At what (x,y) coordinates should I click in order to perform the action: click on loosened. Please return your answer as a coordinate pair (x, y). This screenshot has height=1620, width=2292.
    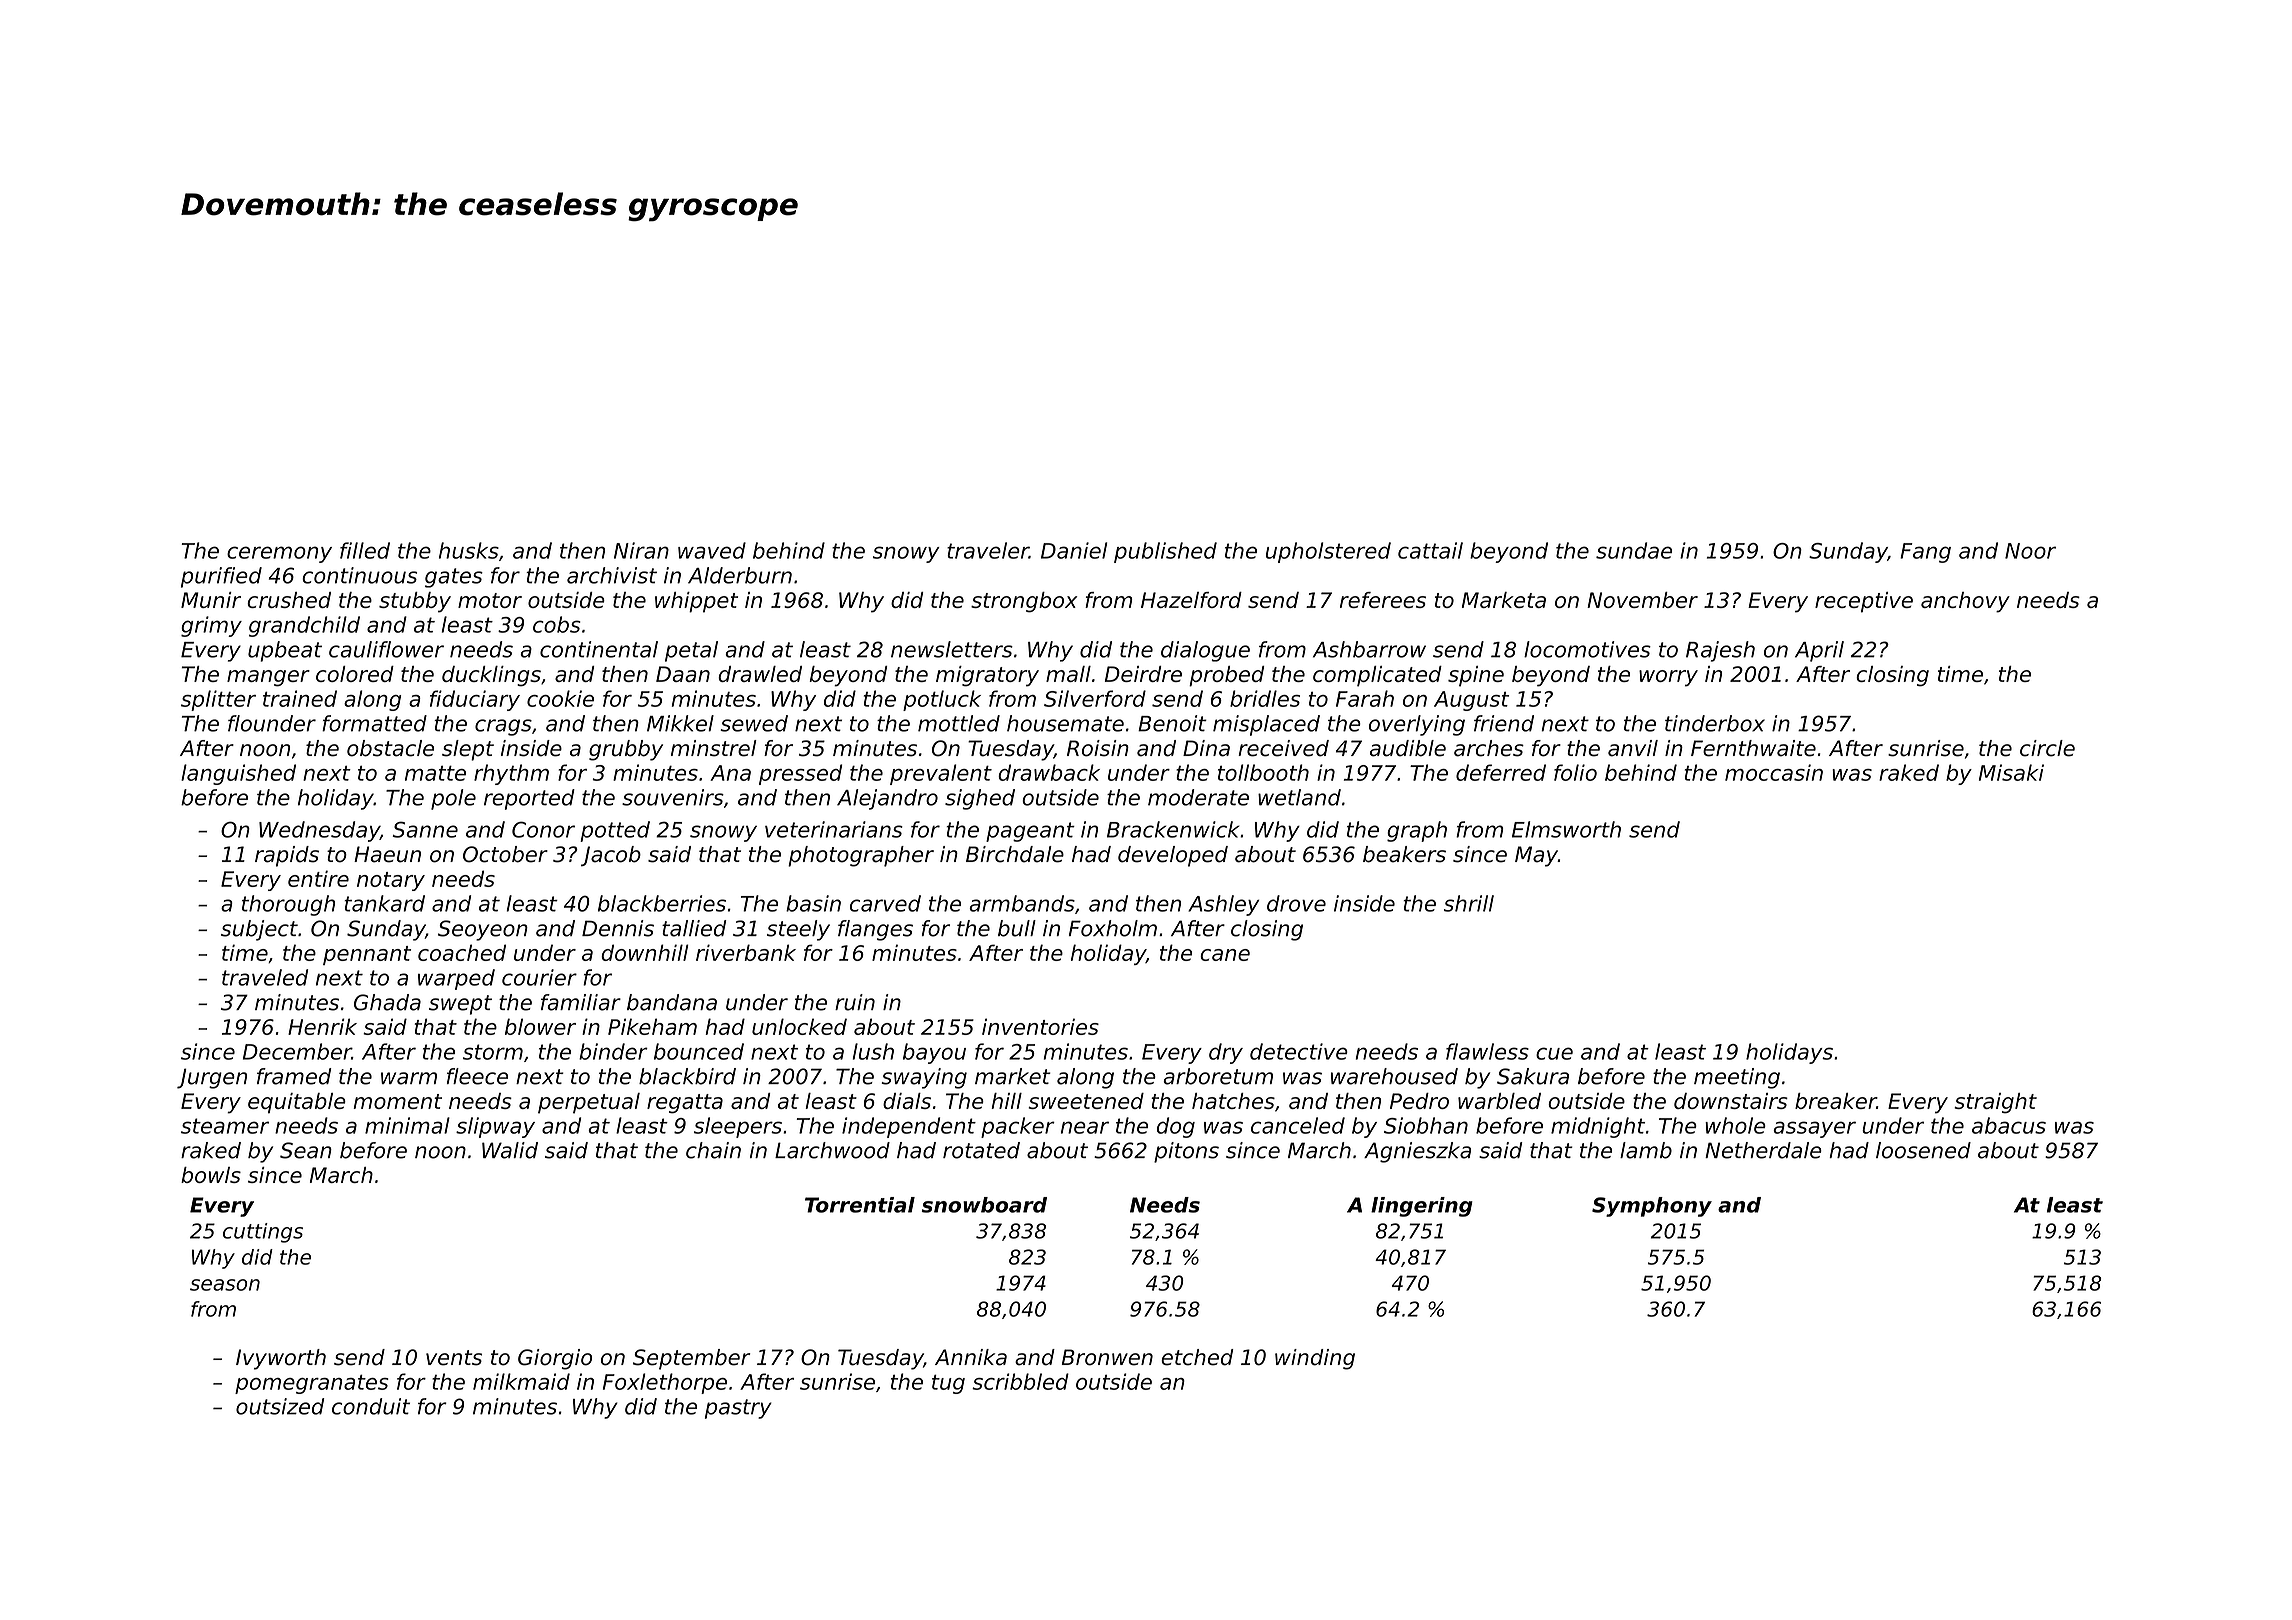
    Looking at the image, I should click on (1923, 1150).
